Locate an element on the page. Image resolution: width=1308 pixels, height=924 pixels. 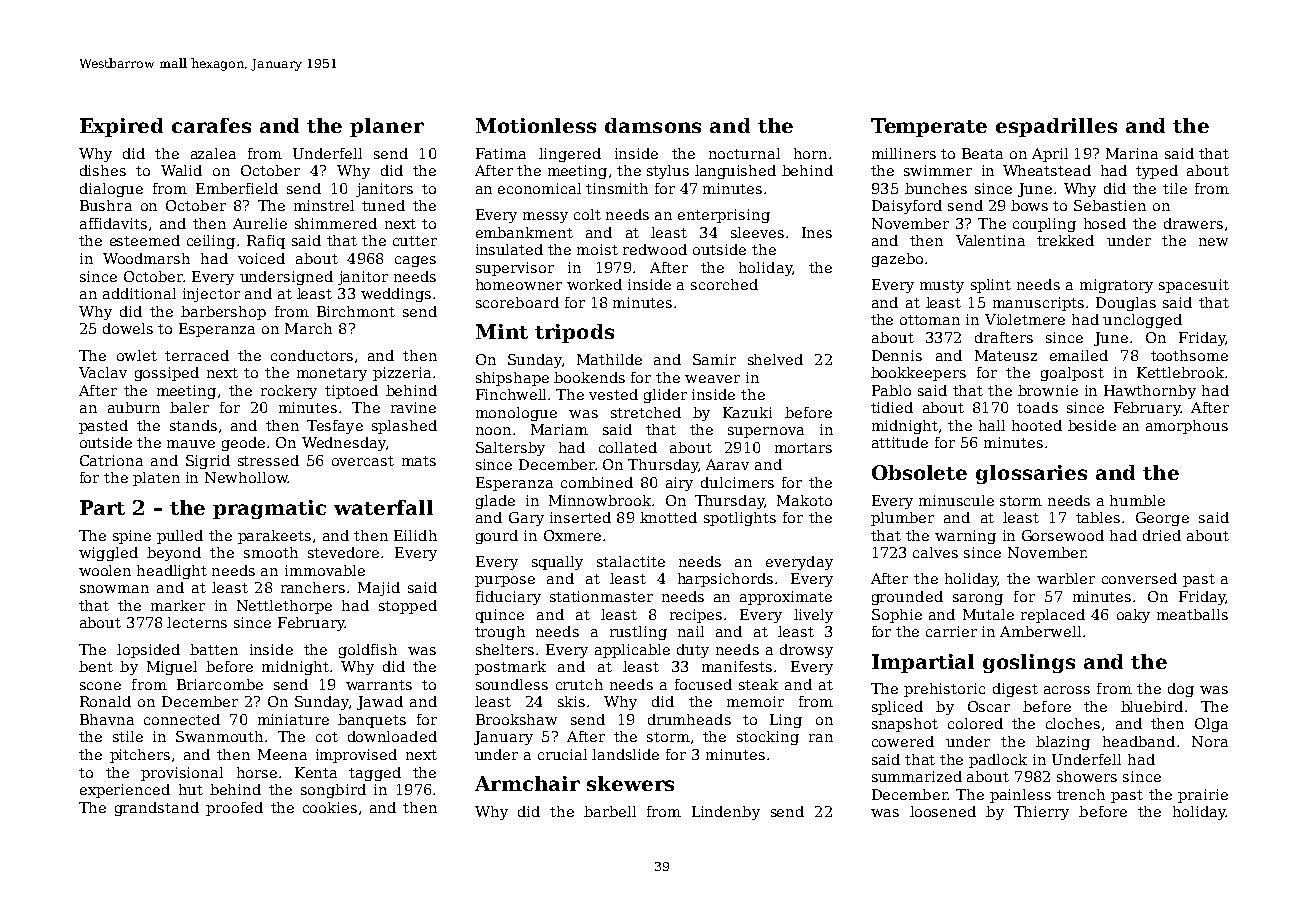
unclogged is located at coordinates (1142, 321).
